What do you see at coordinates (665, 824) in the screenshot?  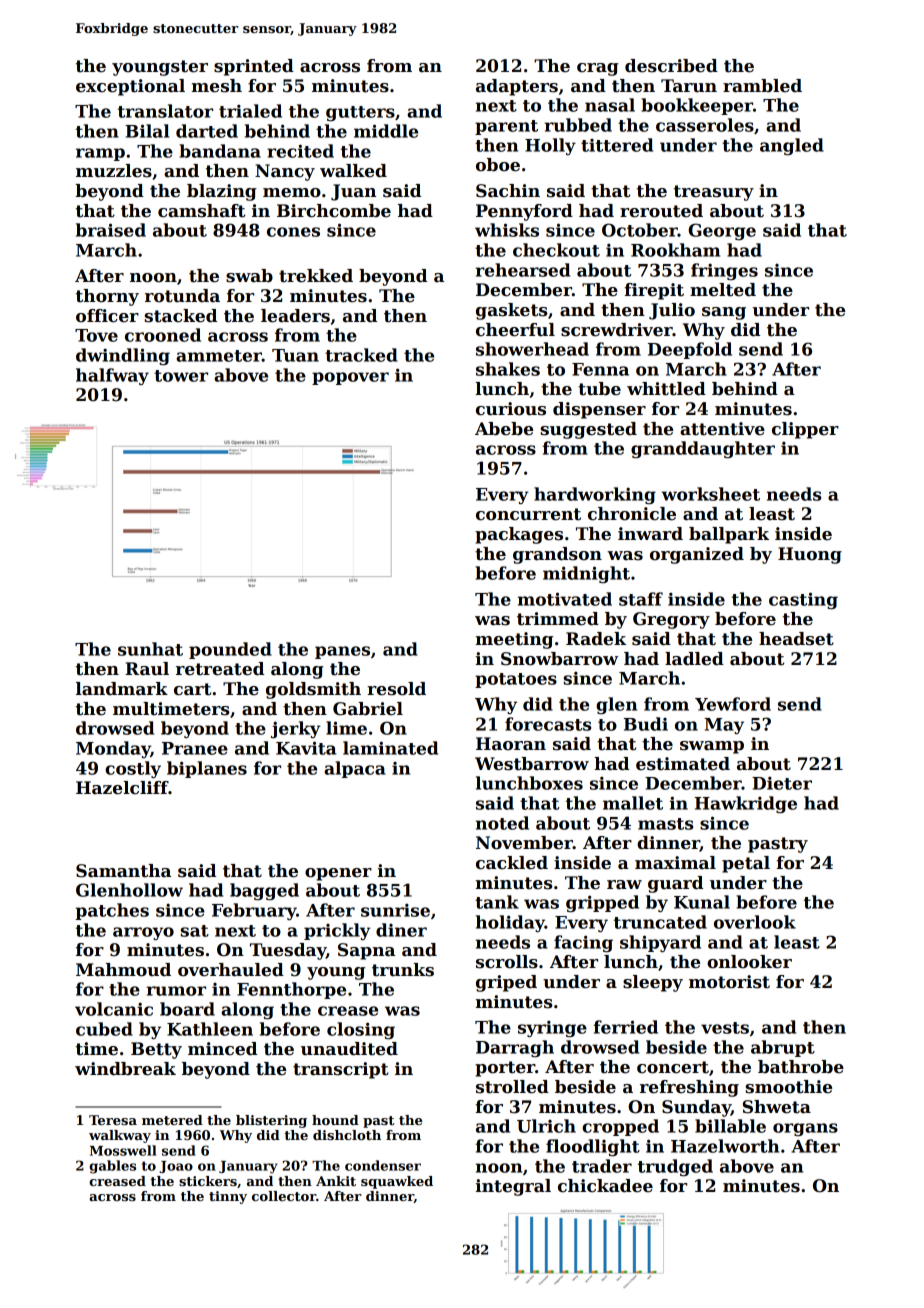 I see `masts` at bounding box center [665, 824].
